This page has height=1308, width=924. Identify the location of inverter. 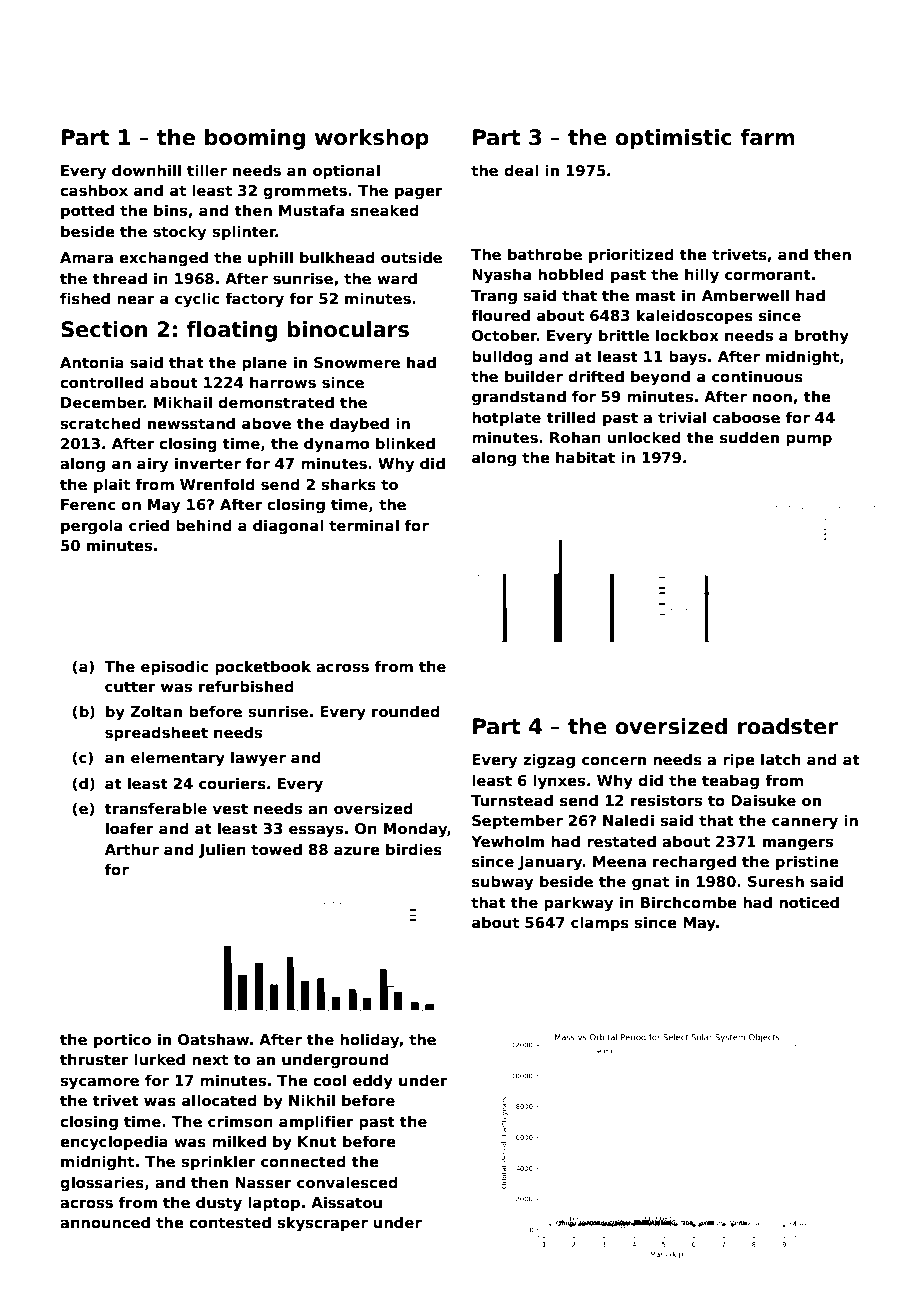
(208, 463).
